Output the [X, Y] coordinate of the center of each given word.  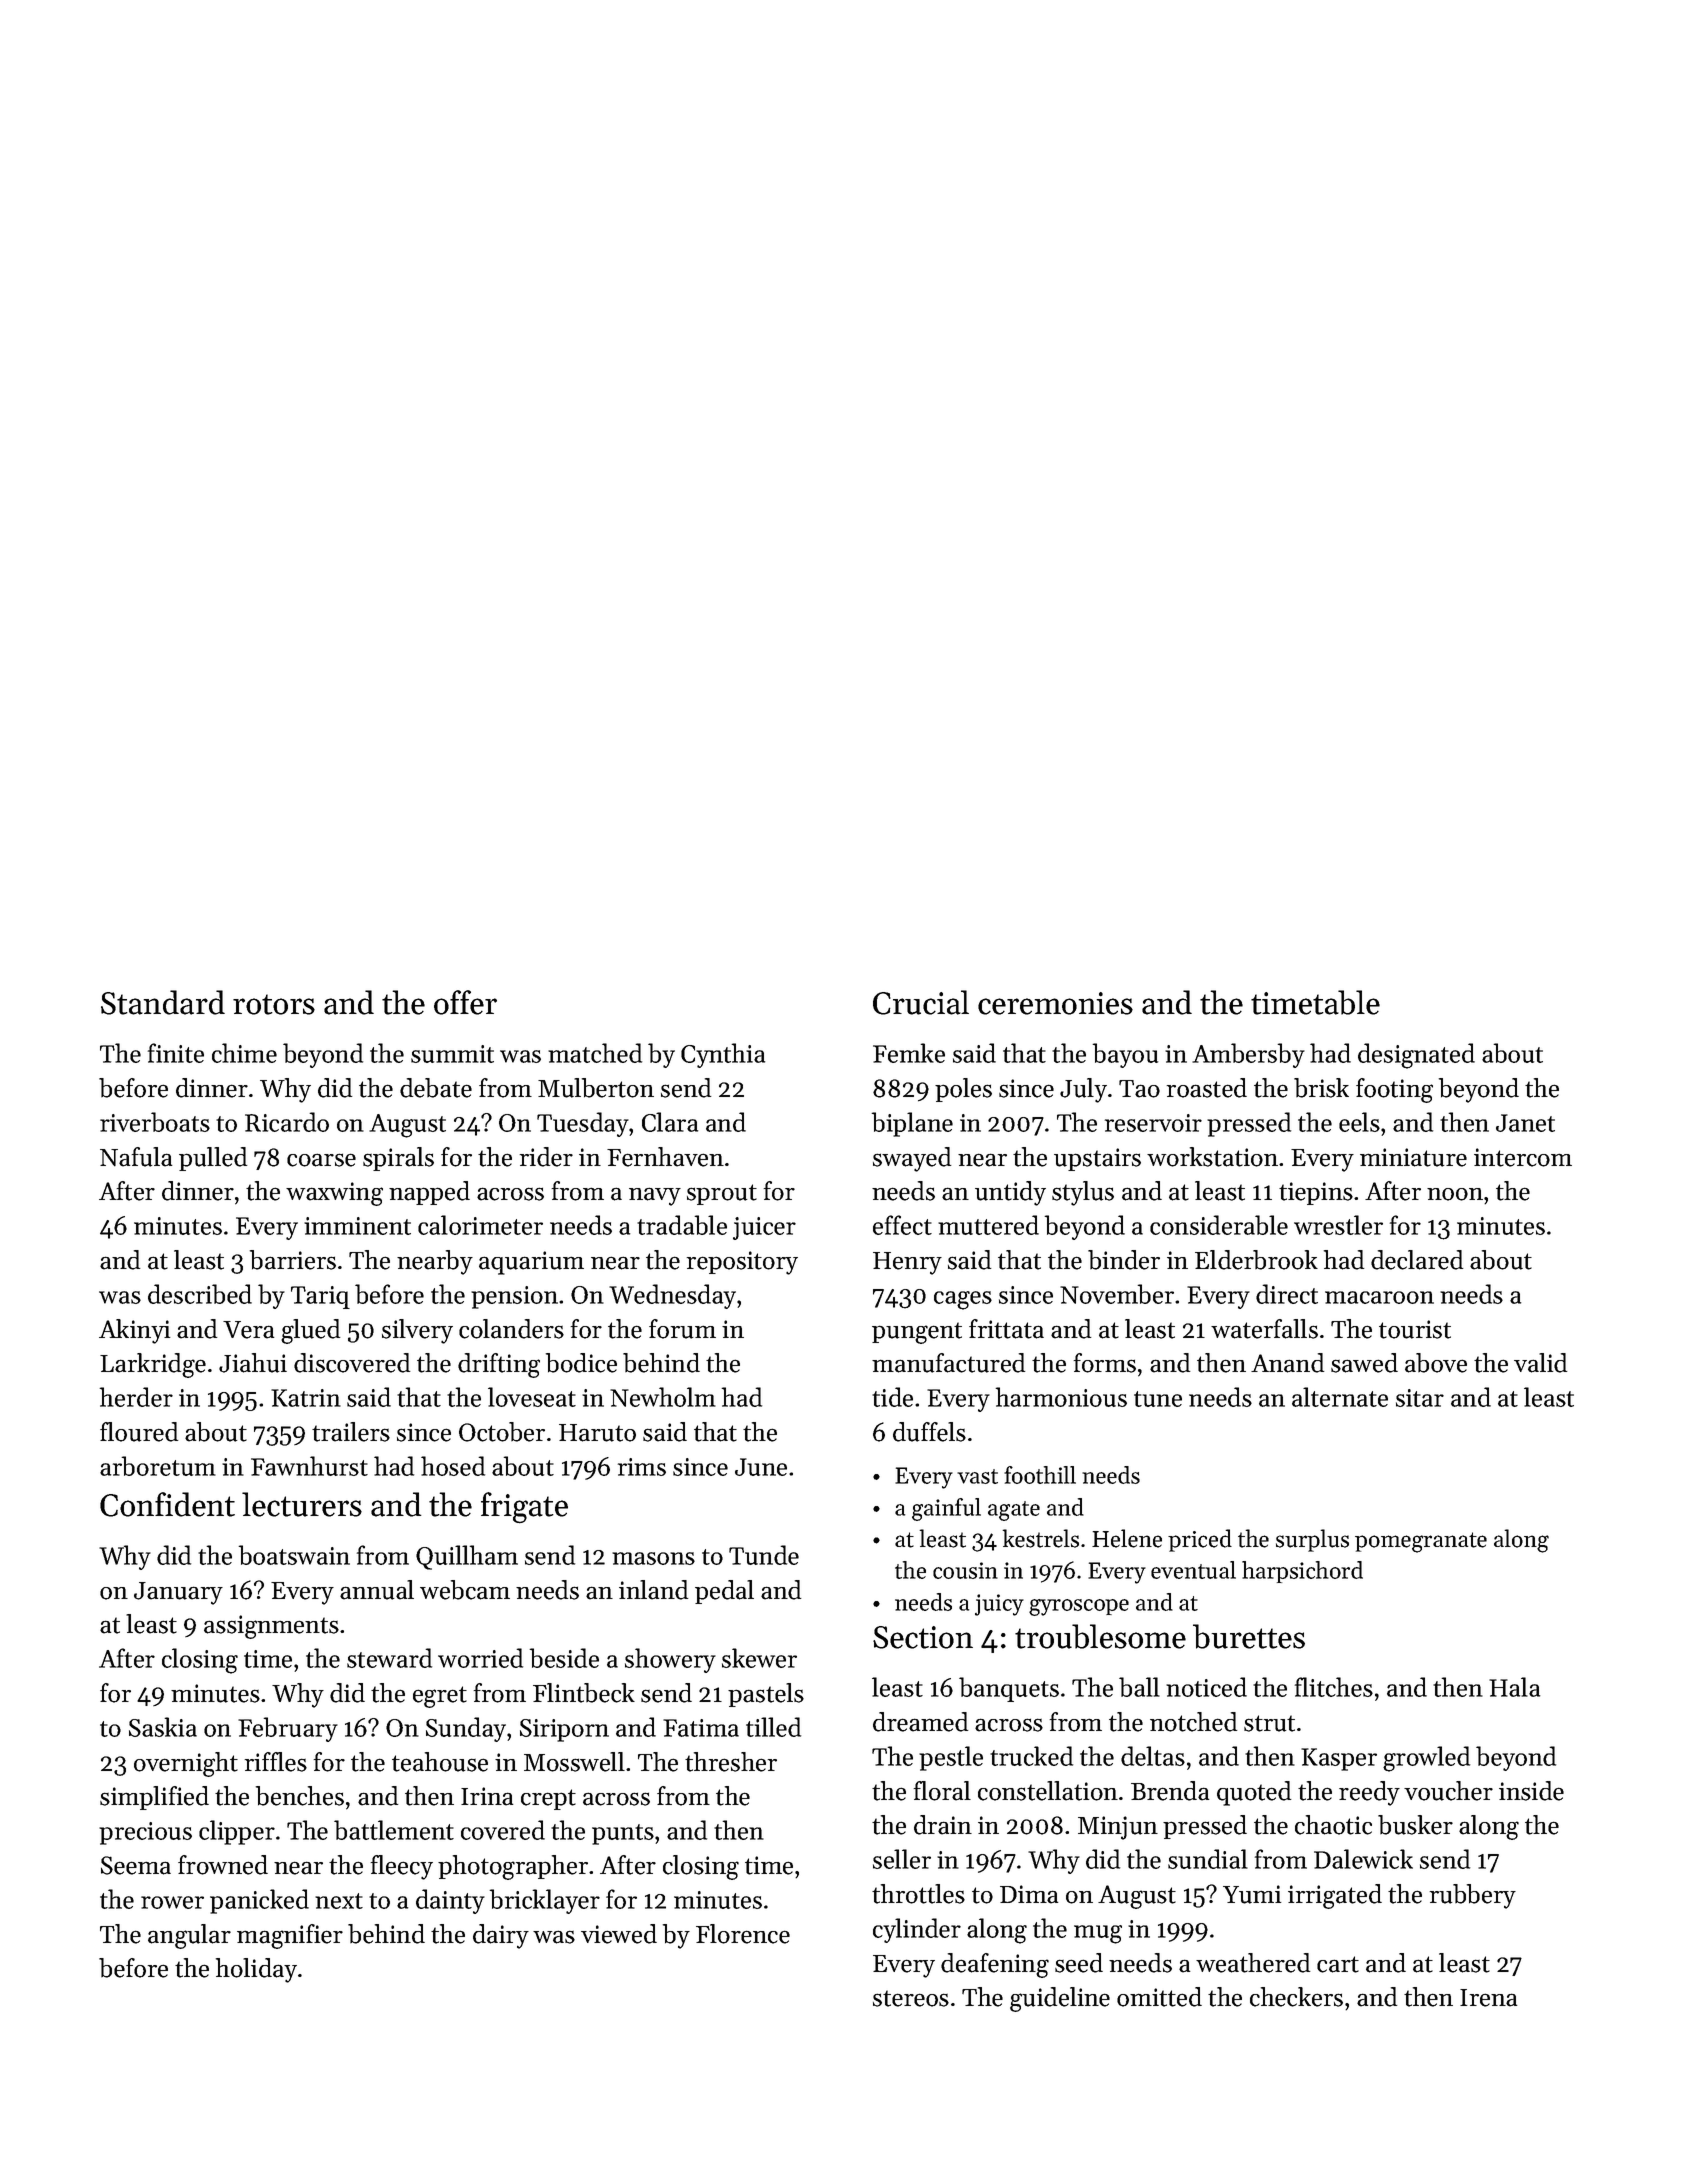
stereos [911, 1998]
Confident [167, 1504]
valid [1540, 1363]
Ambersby [1248, 1055]
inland [653, 1590]
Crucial [921, 1002]
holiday [256, 1970]
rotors [274, 1004]
